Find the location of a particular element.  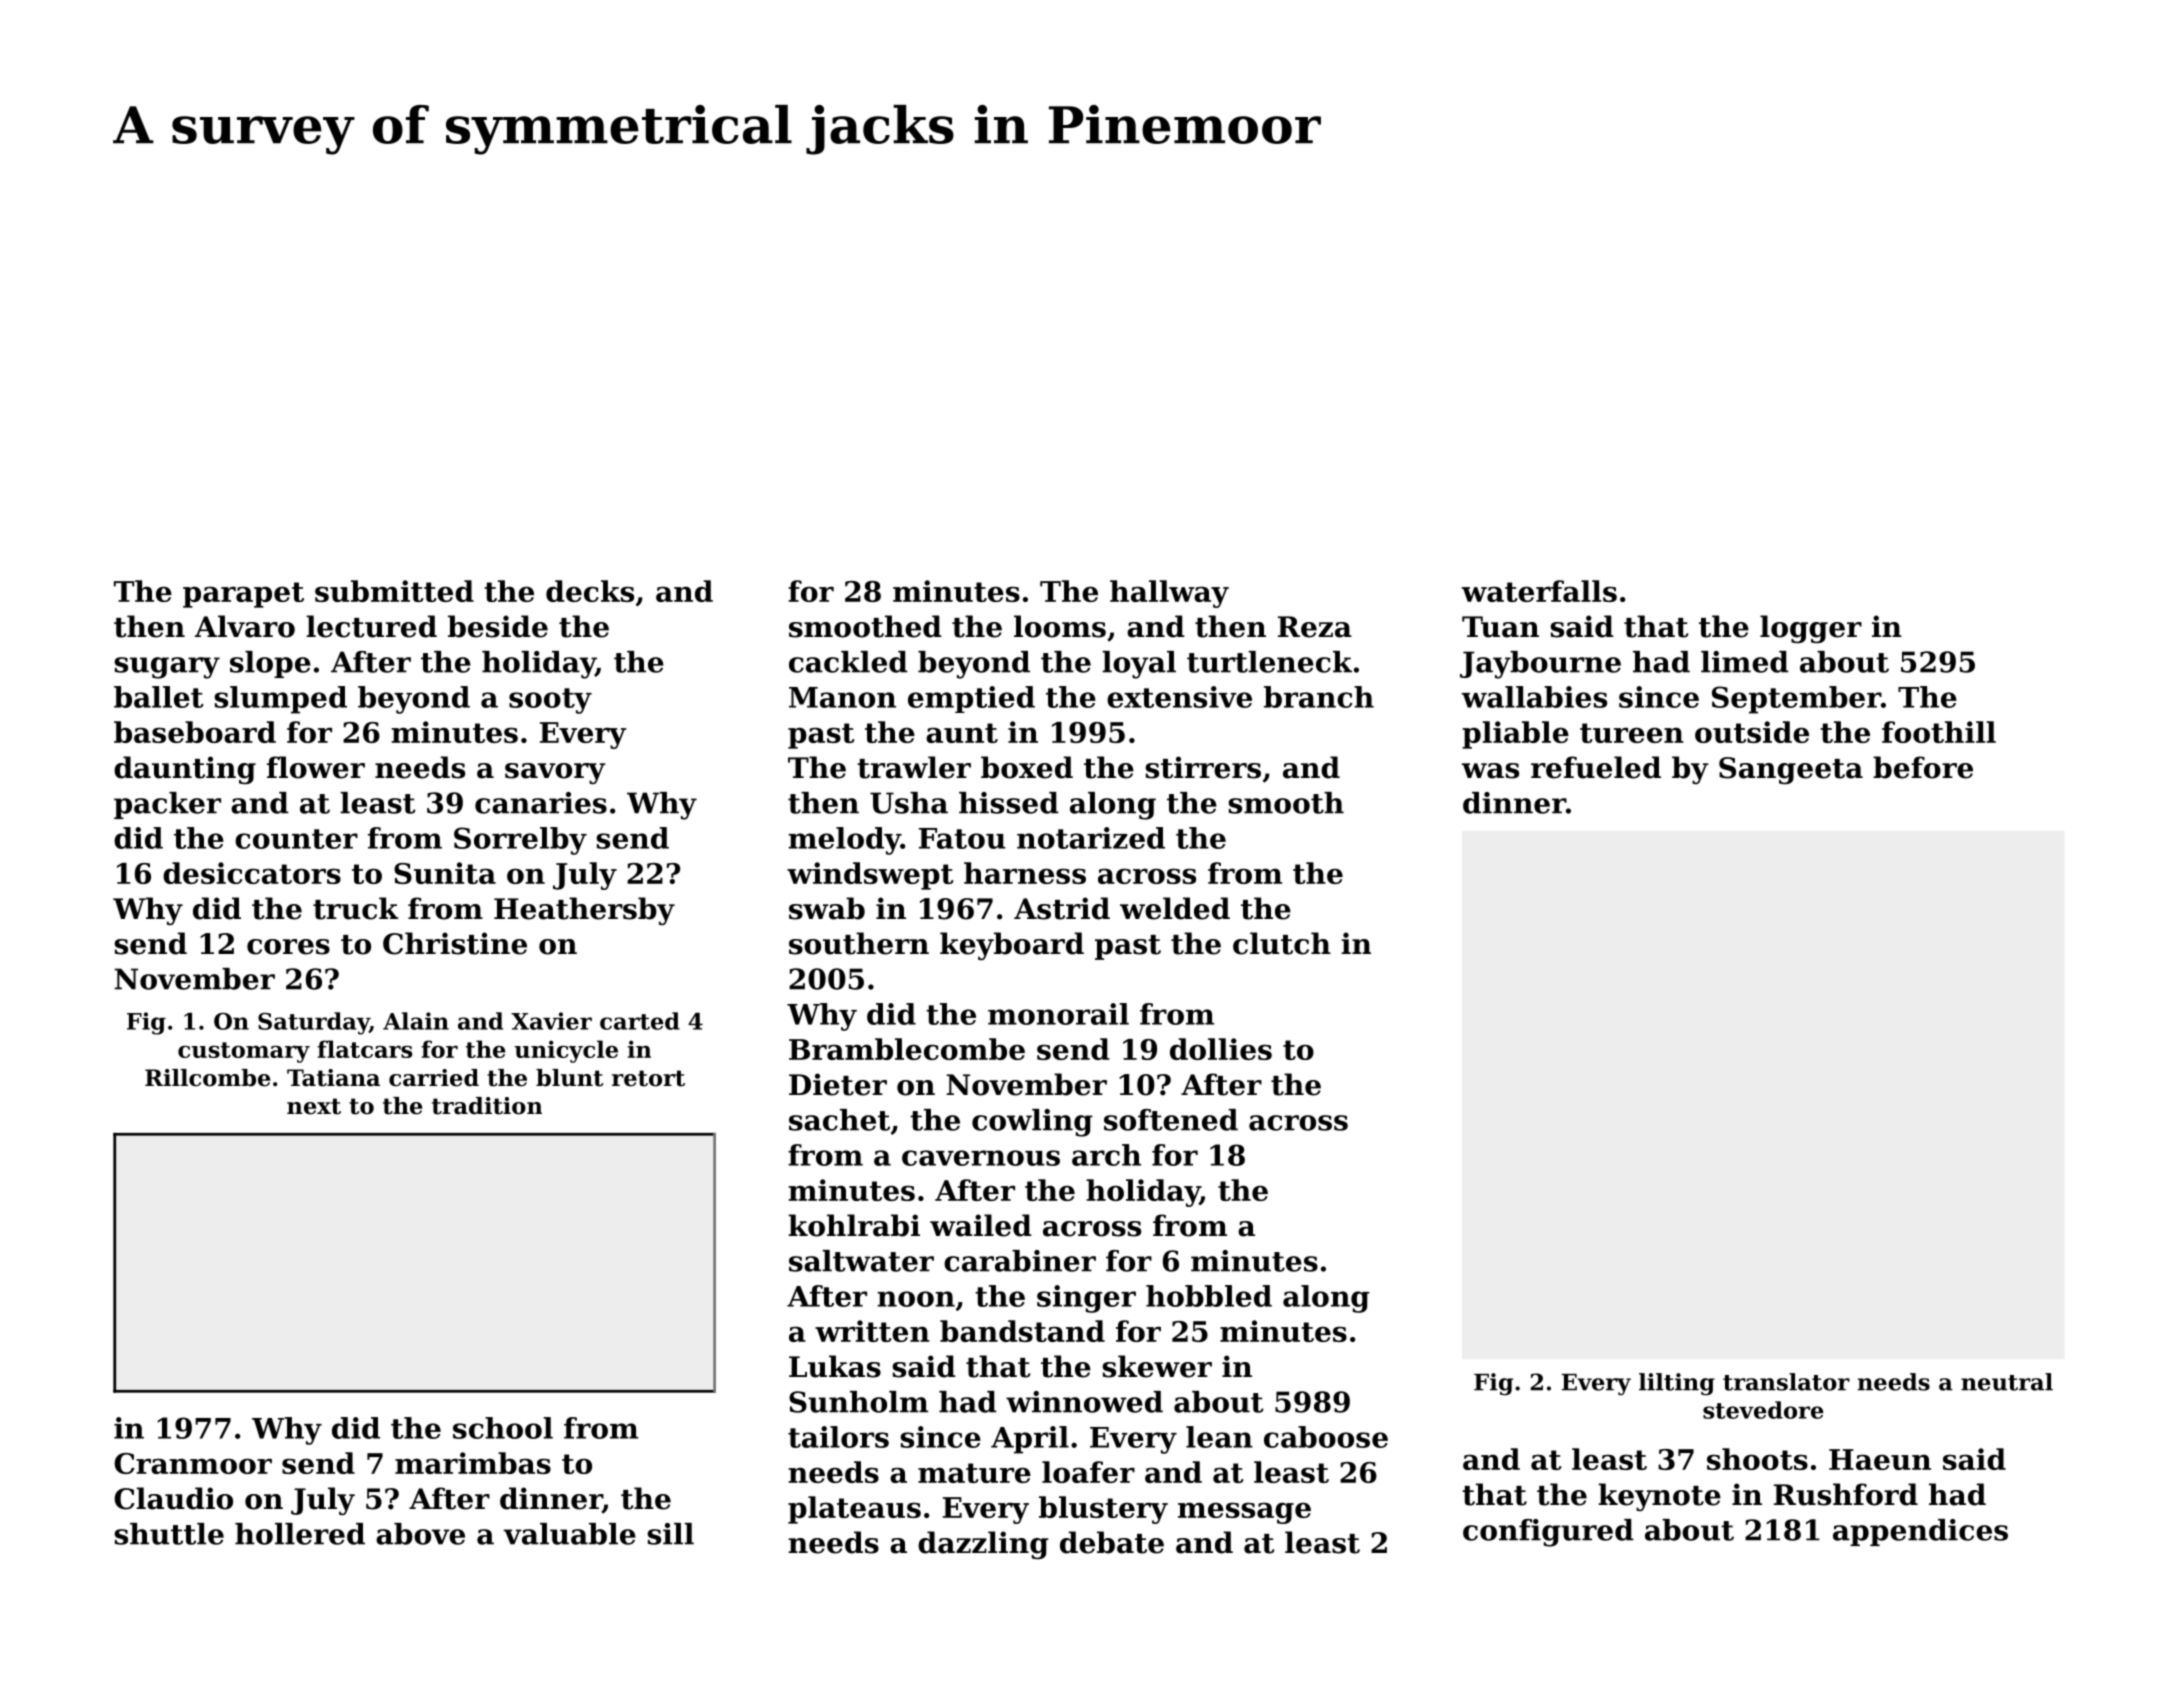

notarized is located at coordinates (1091, 838).
